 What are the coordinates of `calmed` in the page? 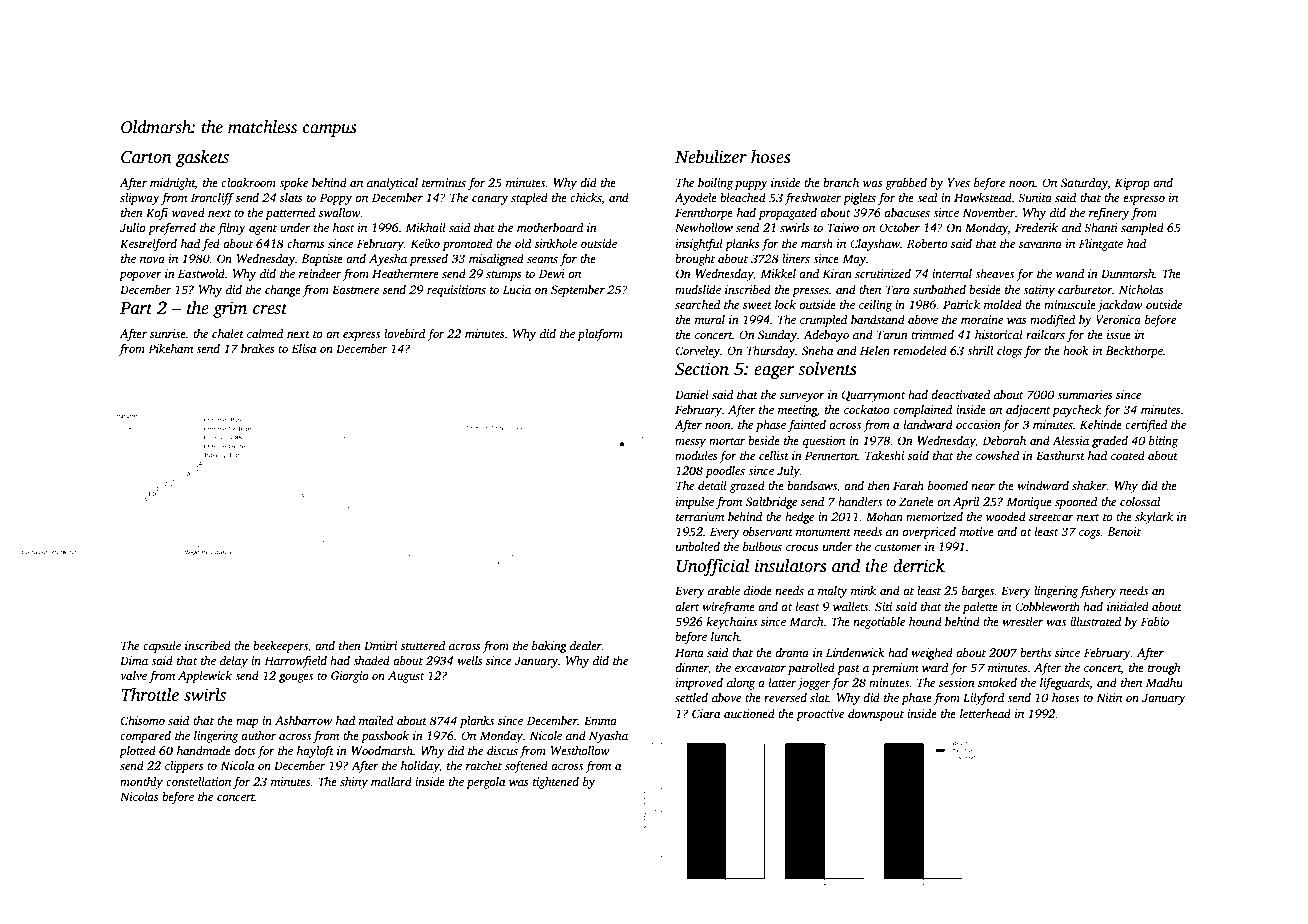 It's located at (265, 333).
